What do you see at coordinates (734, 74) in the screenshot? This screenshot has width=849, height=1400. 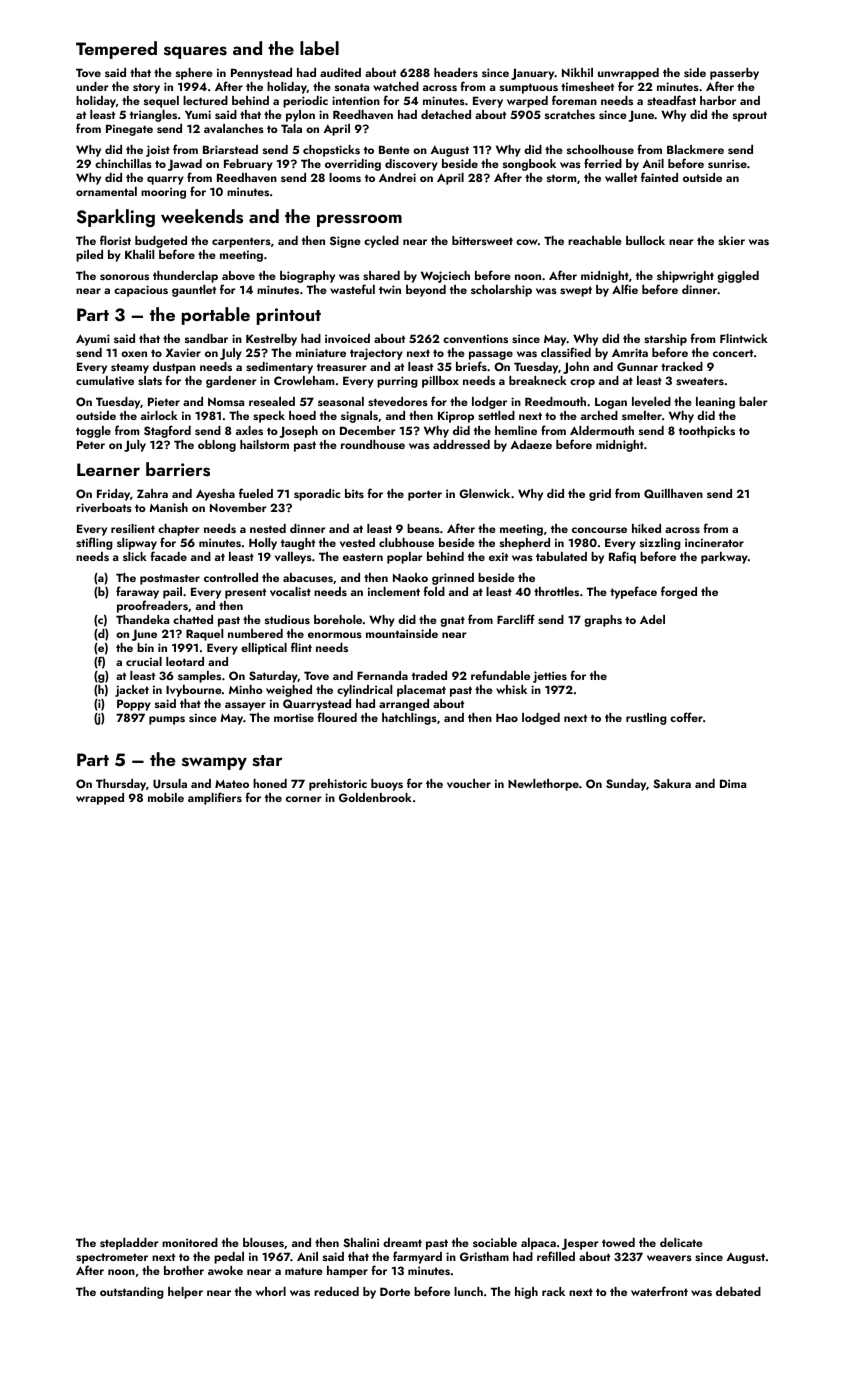 I see `passerby` at bounding box center [734, 74].
